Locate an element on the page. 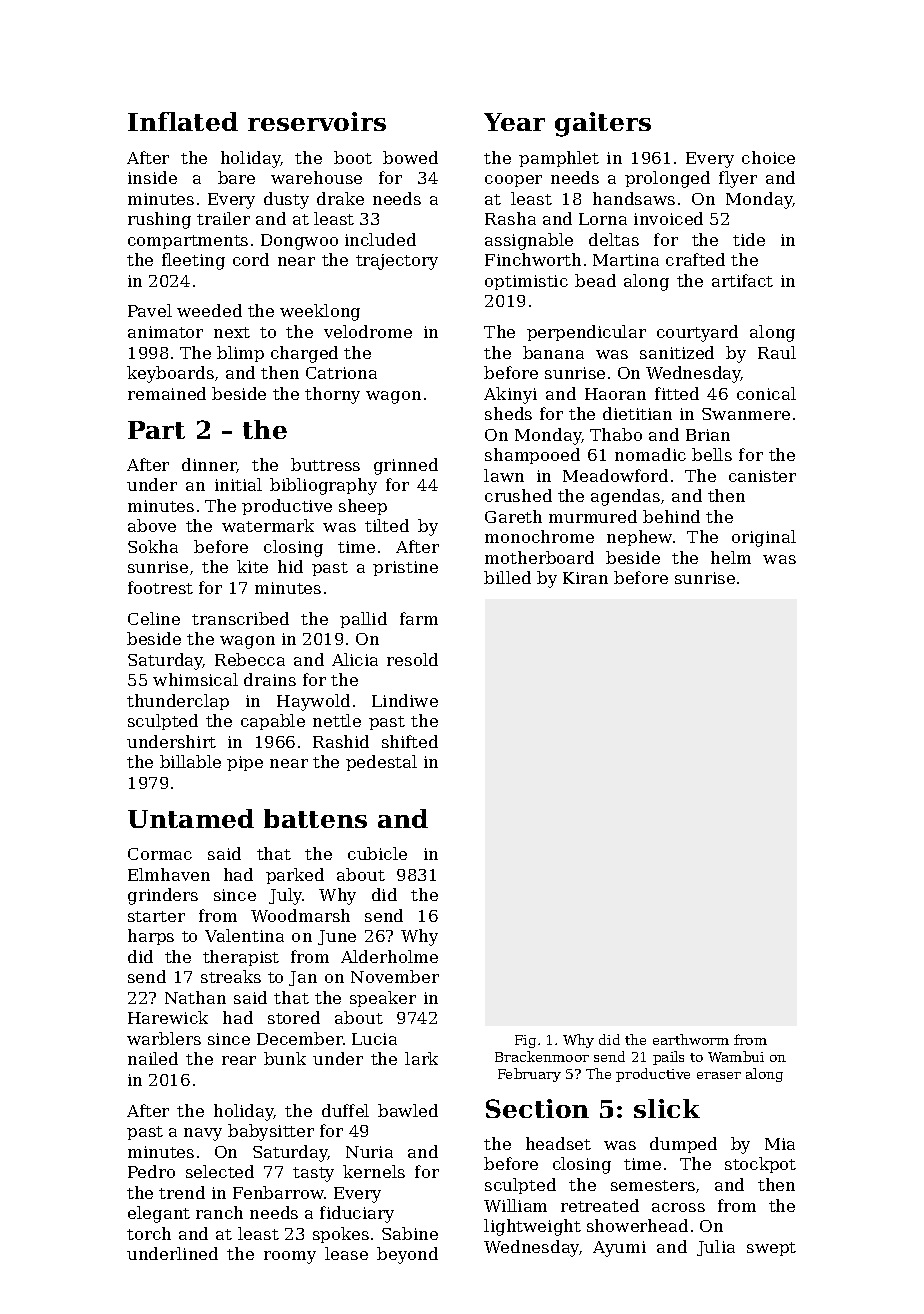 This page has width=924, height=1314. selected is located at coordinates (220, 1171).
